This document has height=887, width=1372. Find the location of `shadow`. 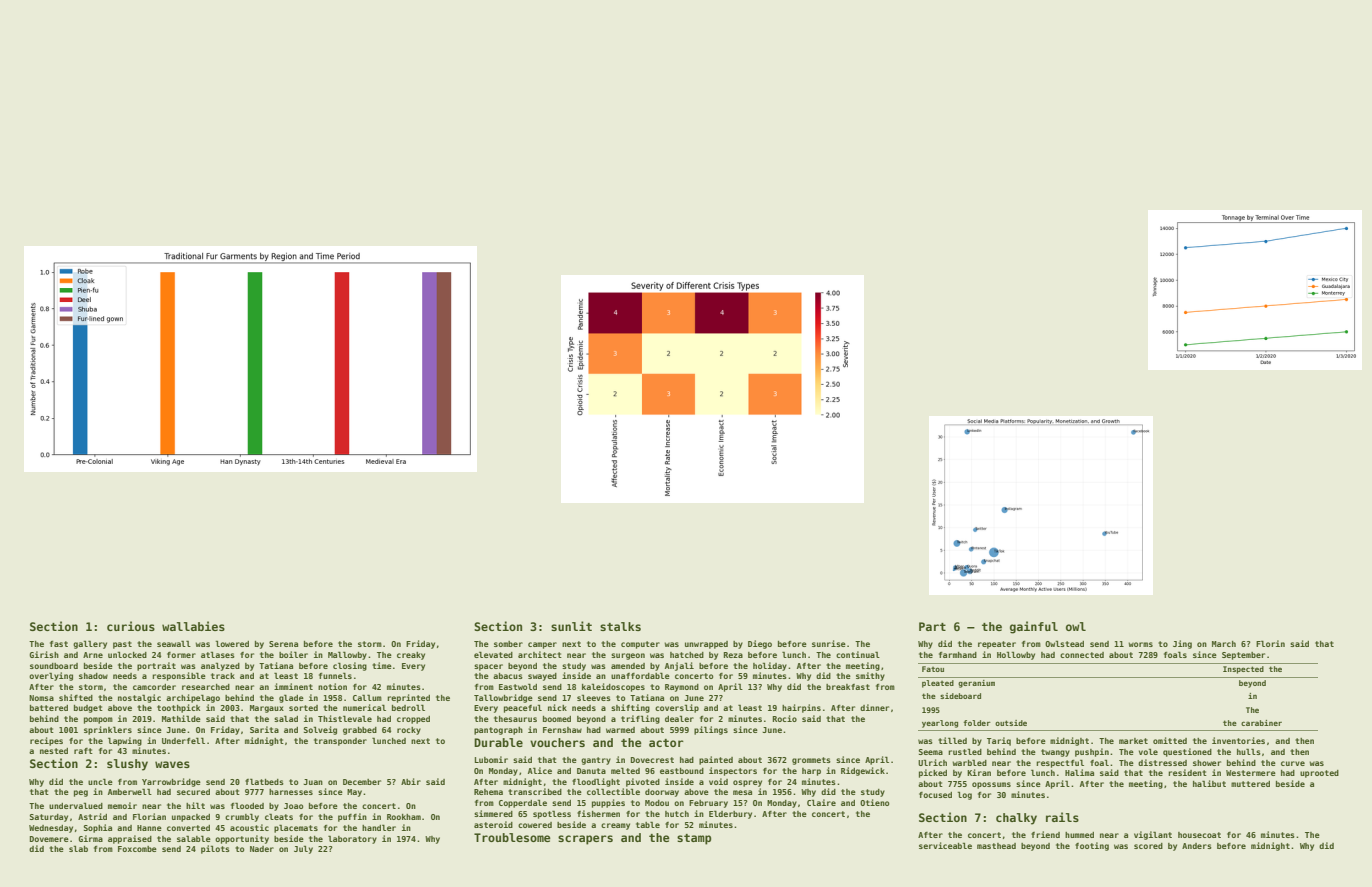

shadow is located at coordinates (93, 676).
